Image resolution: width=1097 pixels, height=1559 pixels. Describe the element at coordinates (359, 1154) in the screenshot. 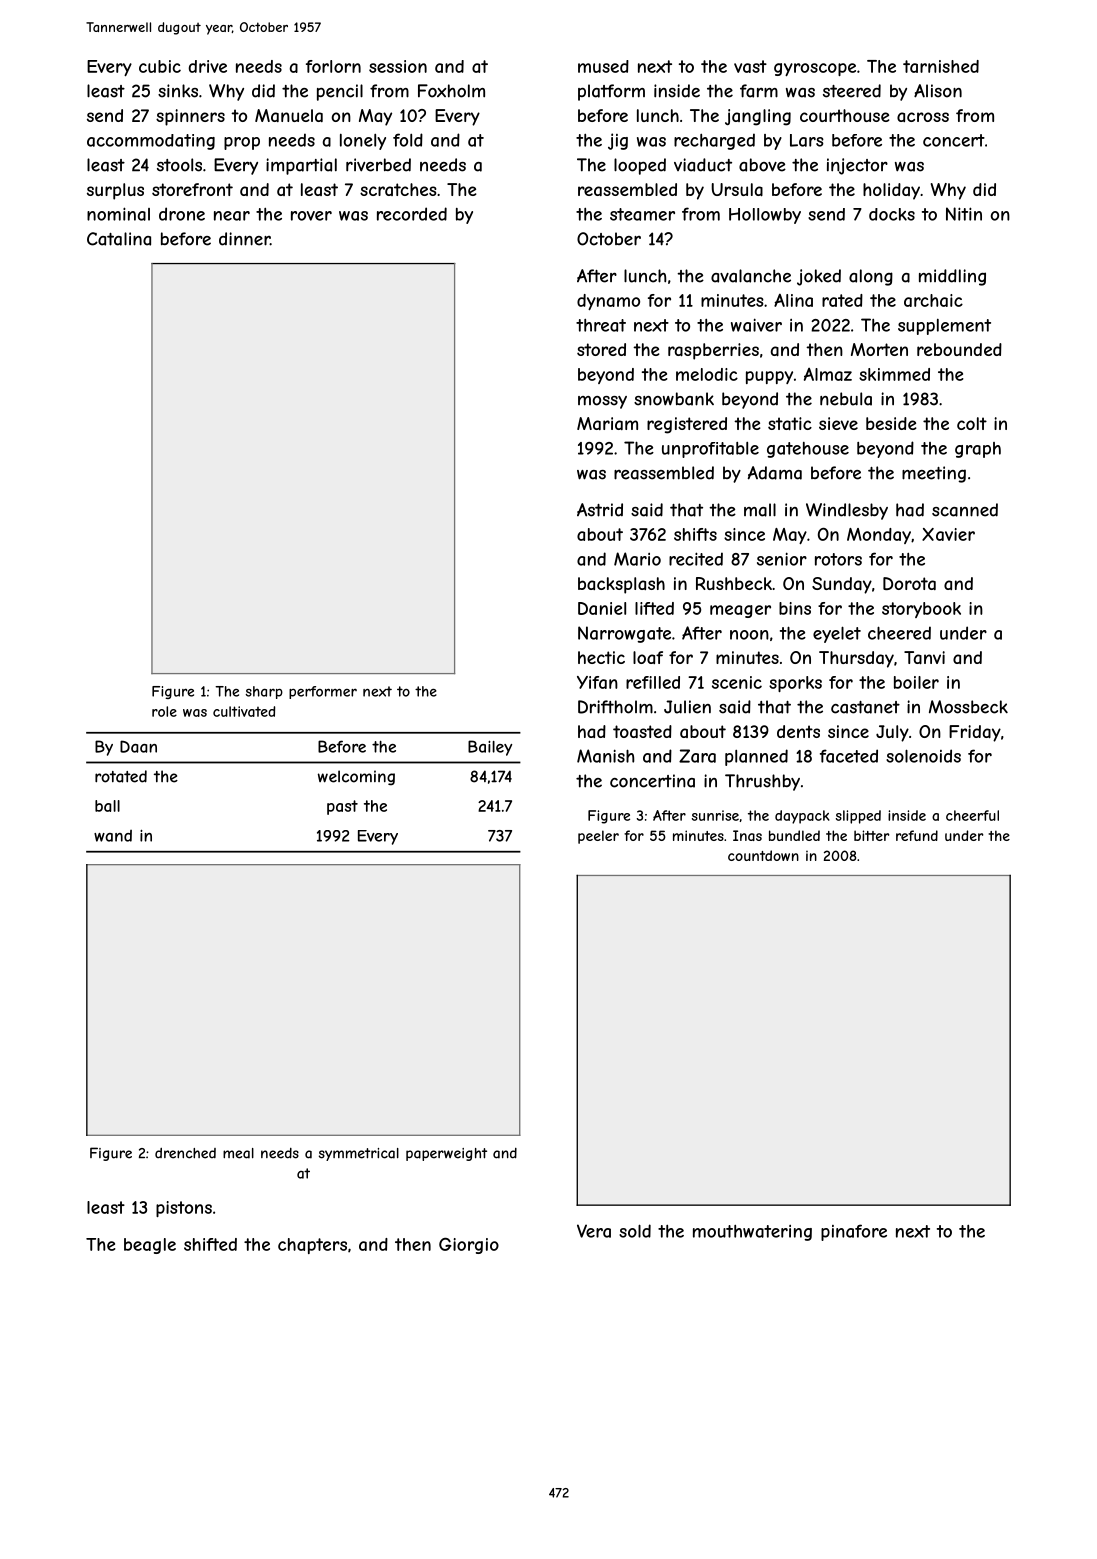

I see `symmetrical` at that location.
